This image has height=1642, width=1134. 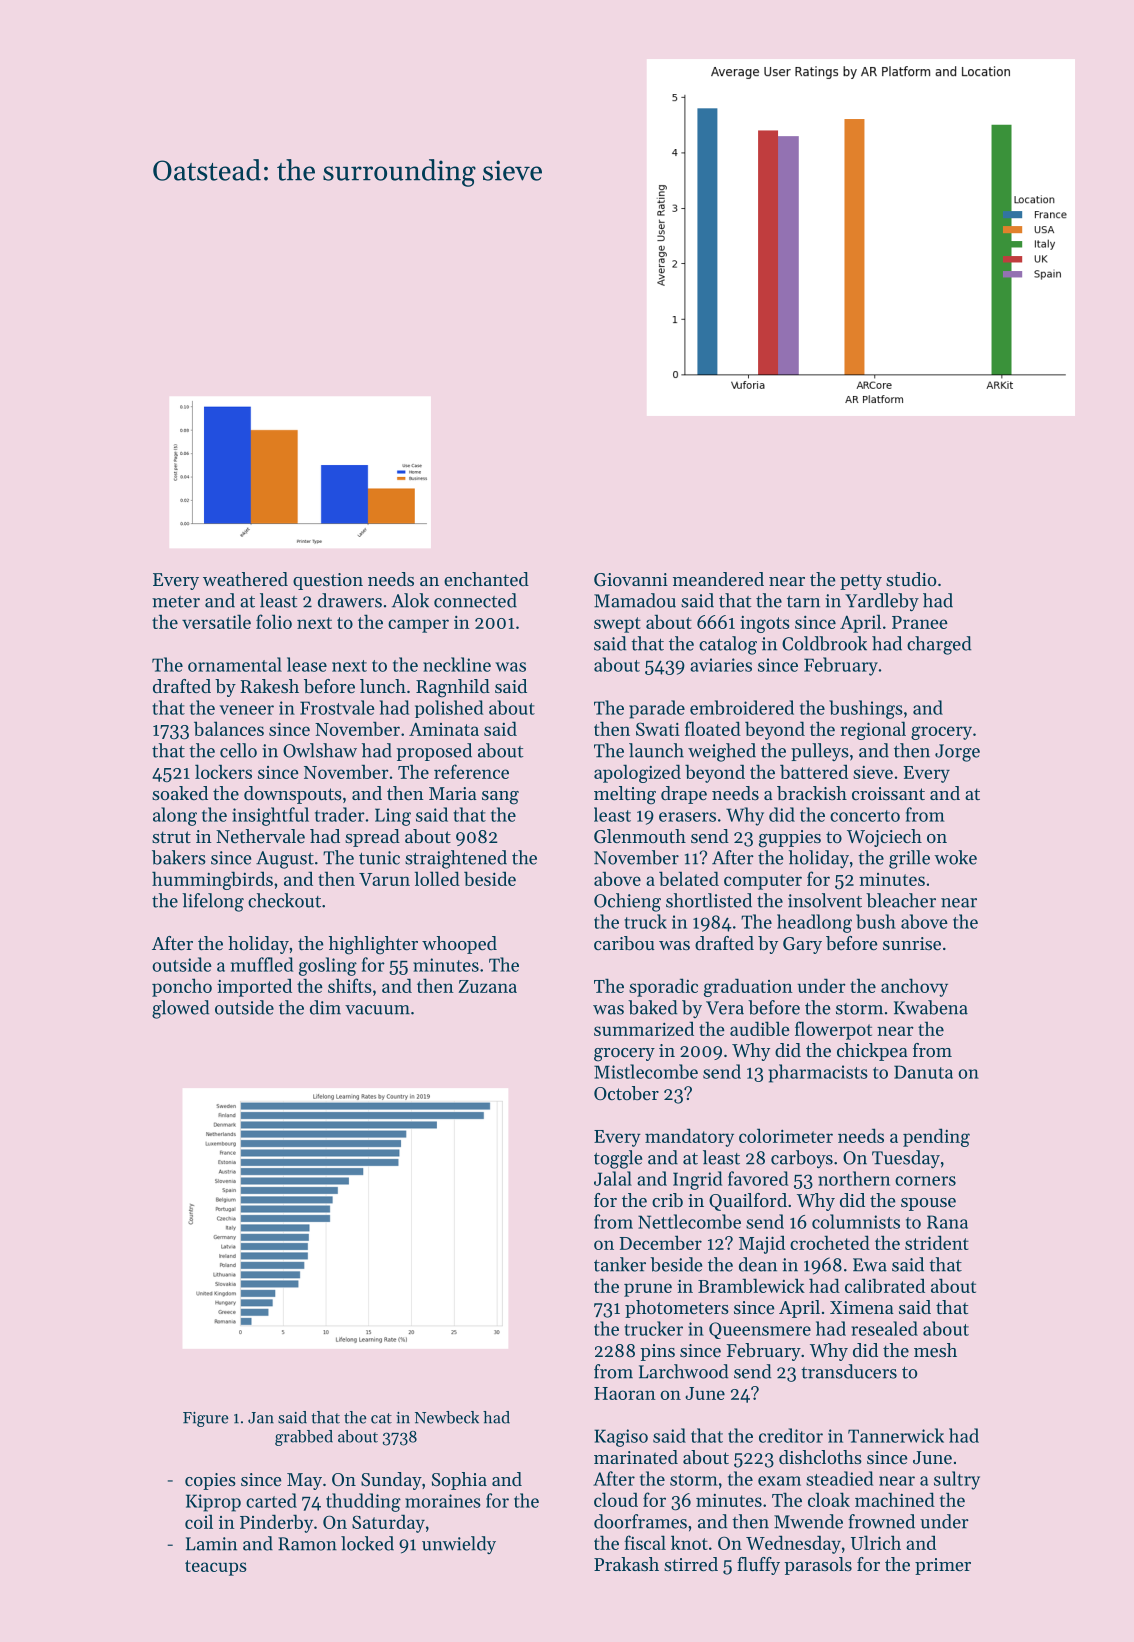 What do you see at coordinates (937, 1242) in the image?
I see `strident` at bounding box center [937, 1242].
